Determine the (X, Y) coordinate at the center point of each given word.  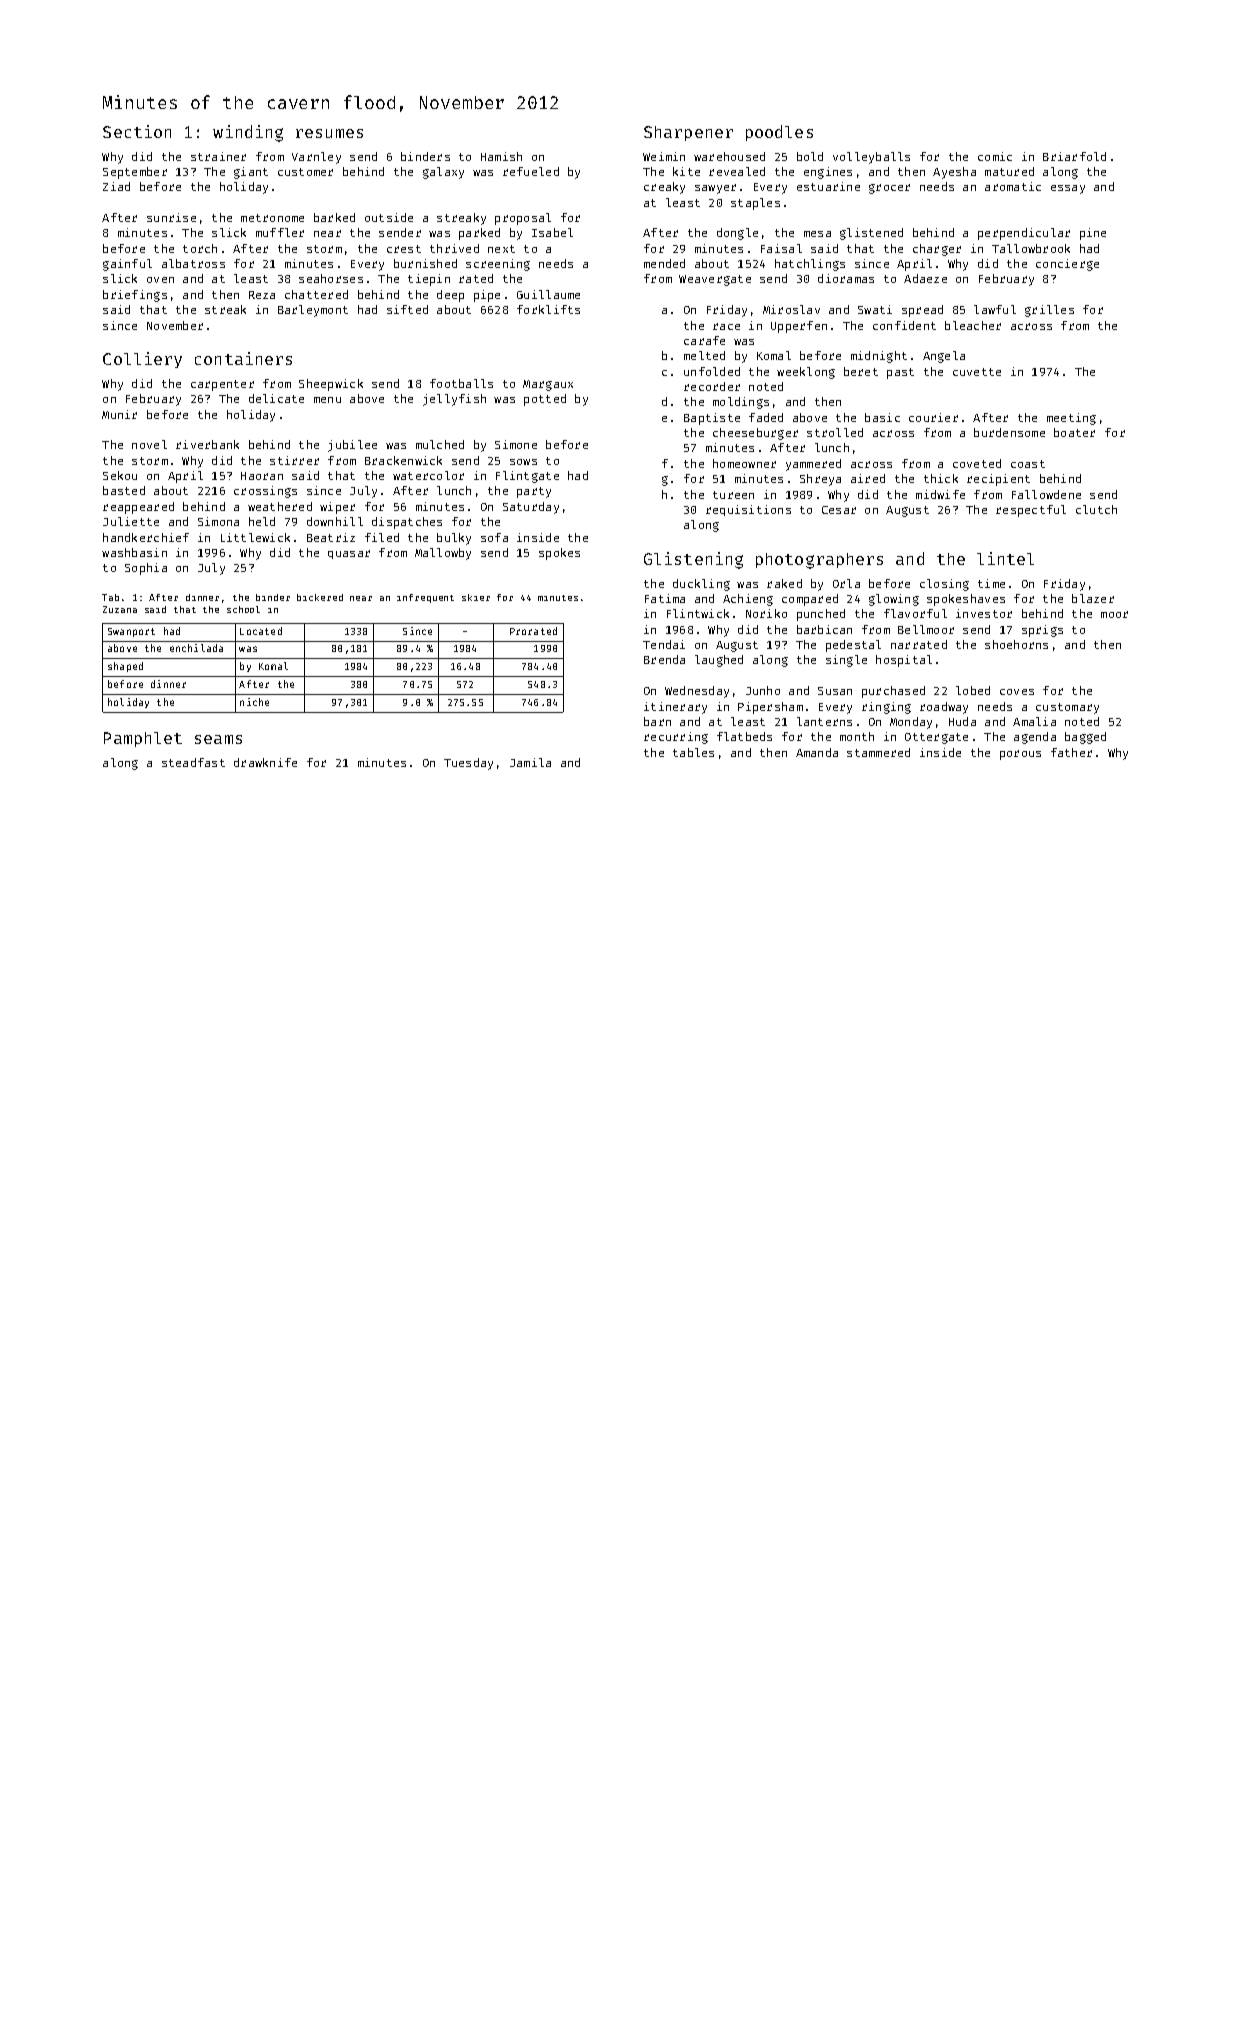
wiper (337, 508)
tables (693, 752)
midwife (940, 494)
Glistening (693, 560)
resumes (329, 133)
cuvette (977, 372)
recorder (712, 386)
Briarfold (1074, 156)
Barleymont (313, 311)
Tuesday (468, 764)
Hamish (501, 156)
